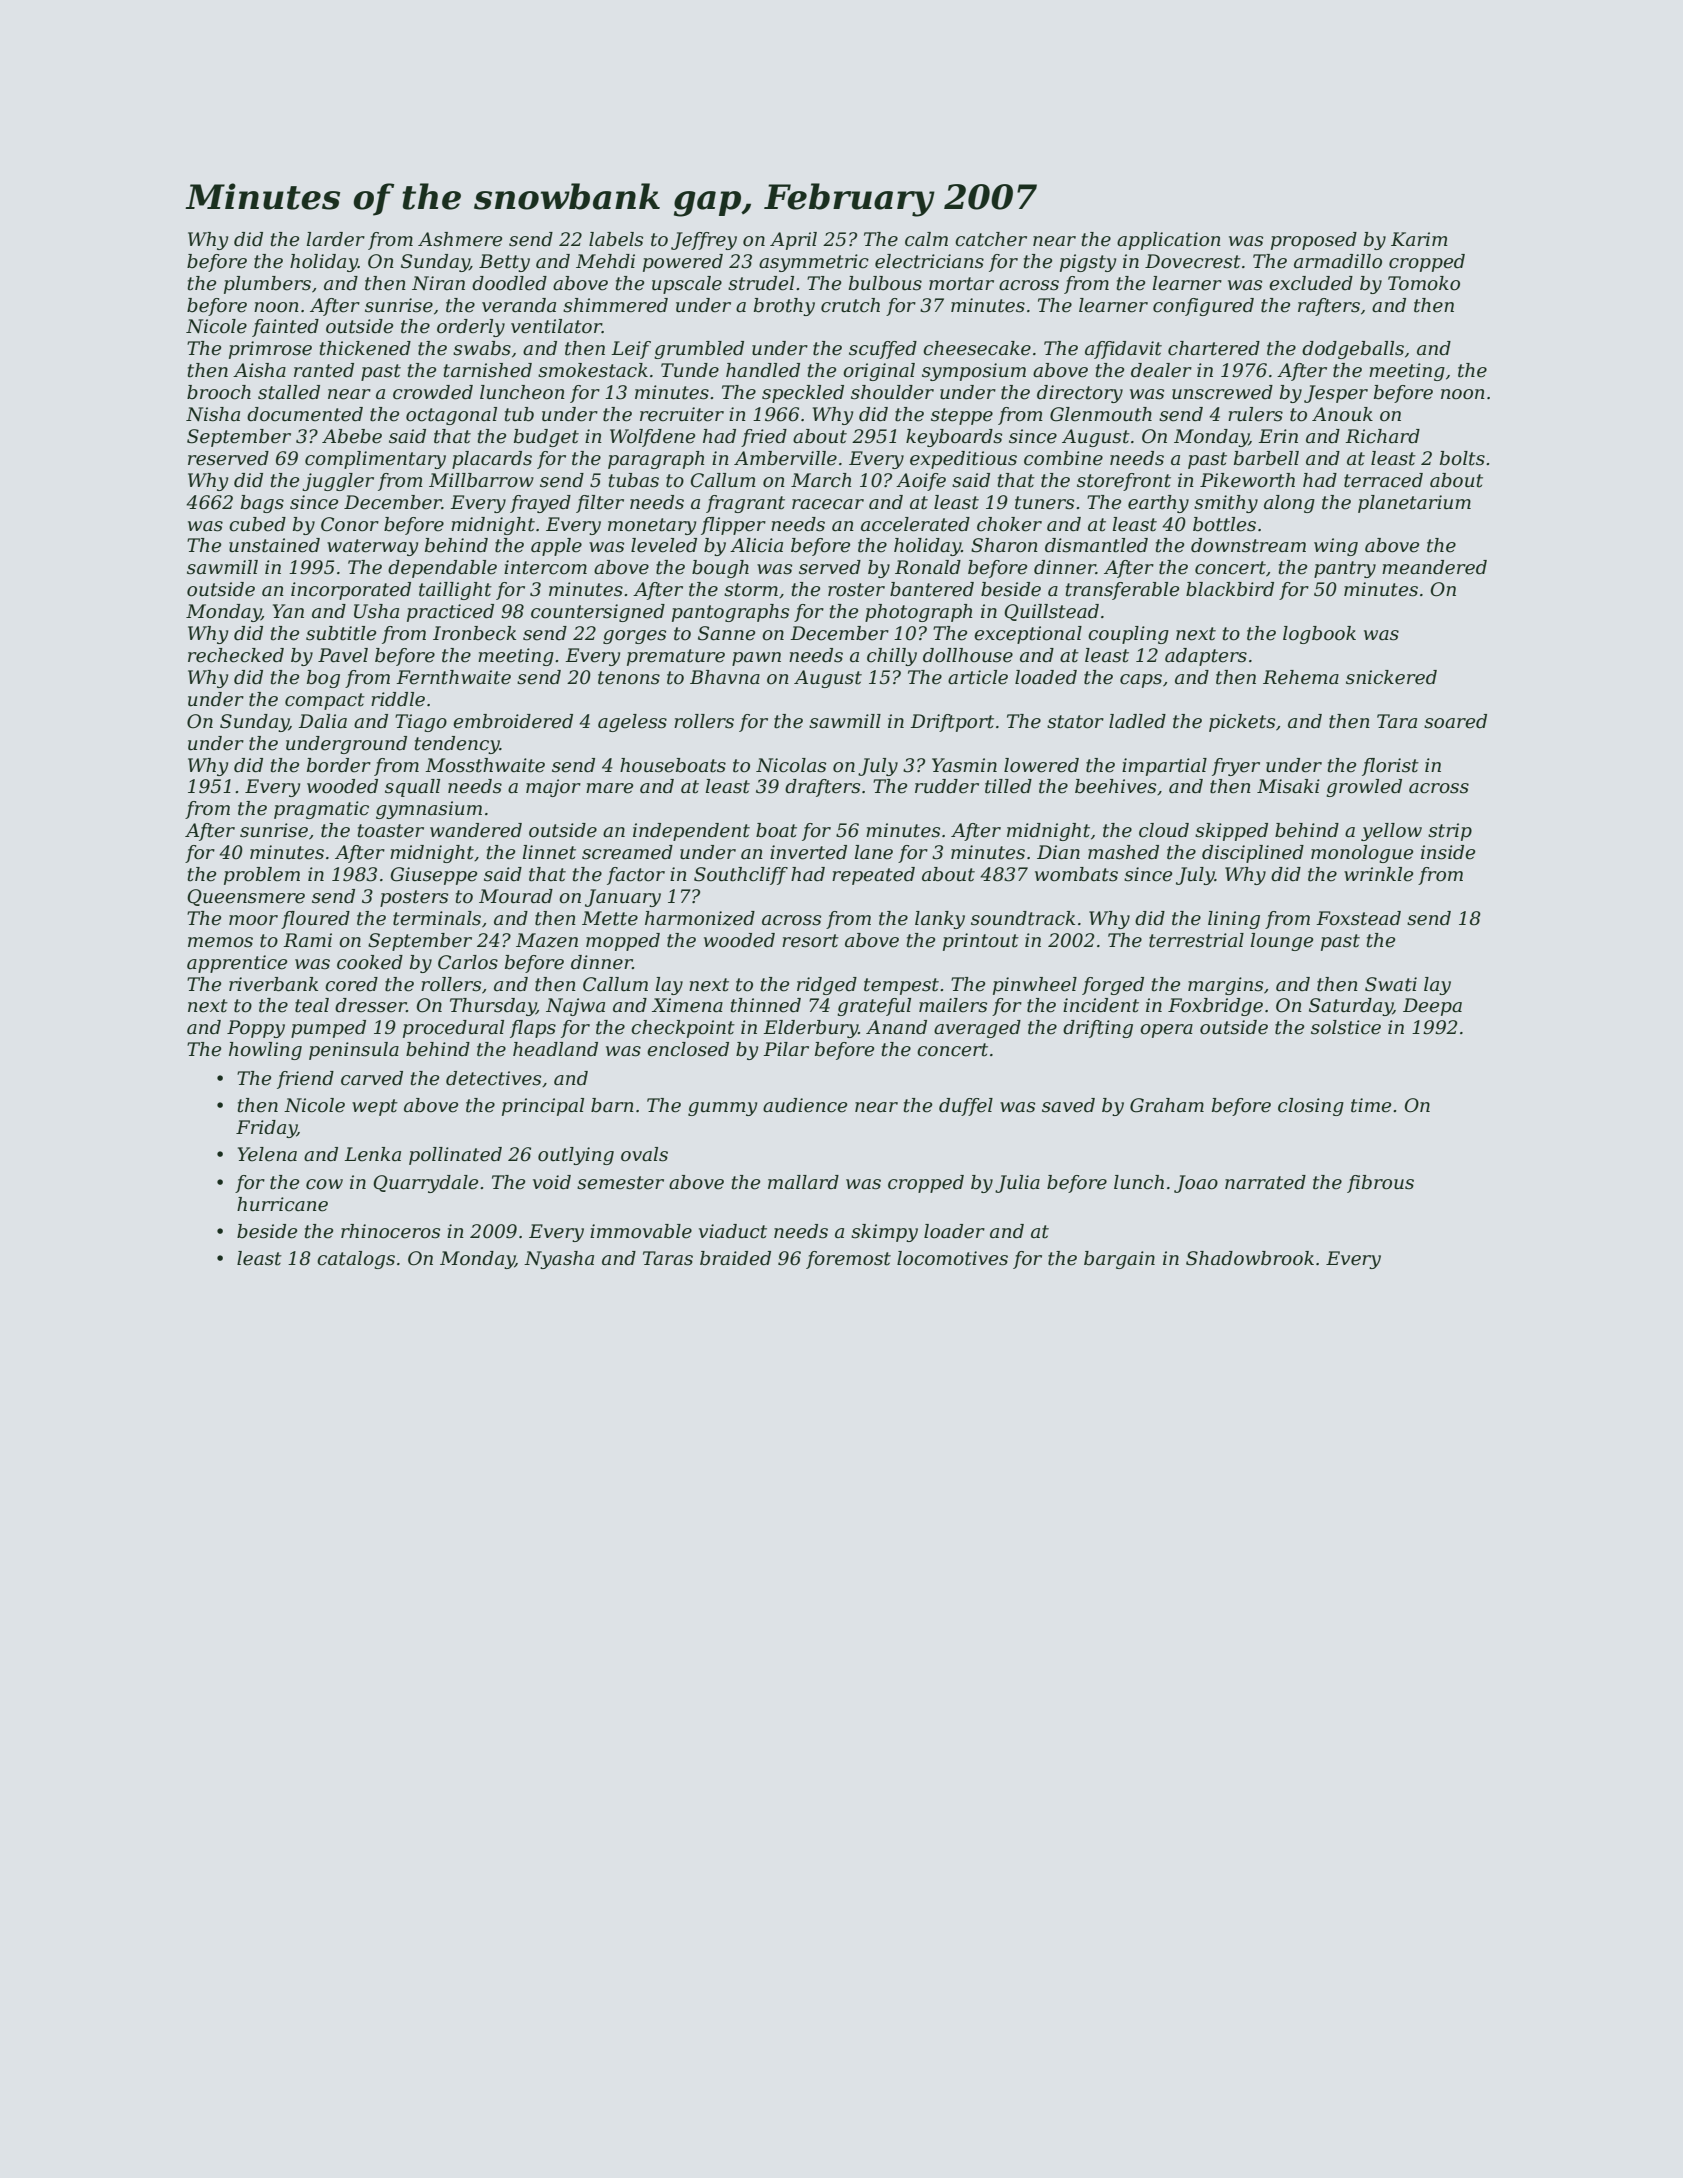  I want to click on embroidered, so click(513, 721).
